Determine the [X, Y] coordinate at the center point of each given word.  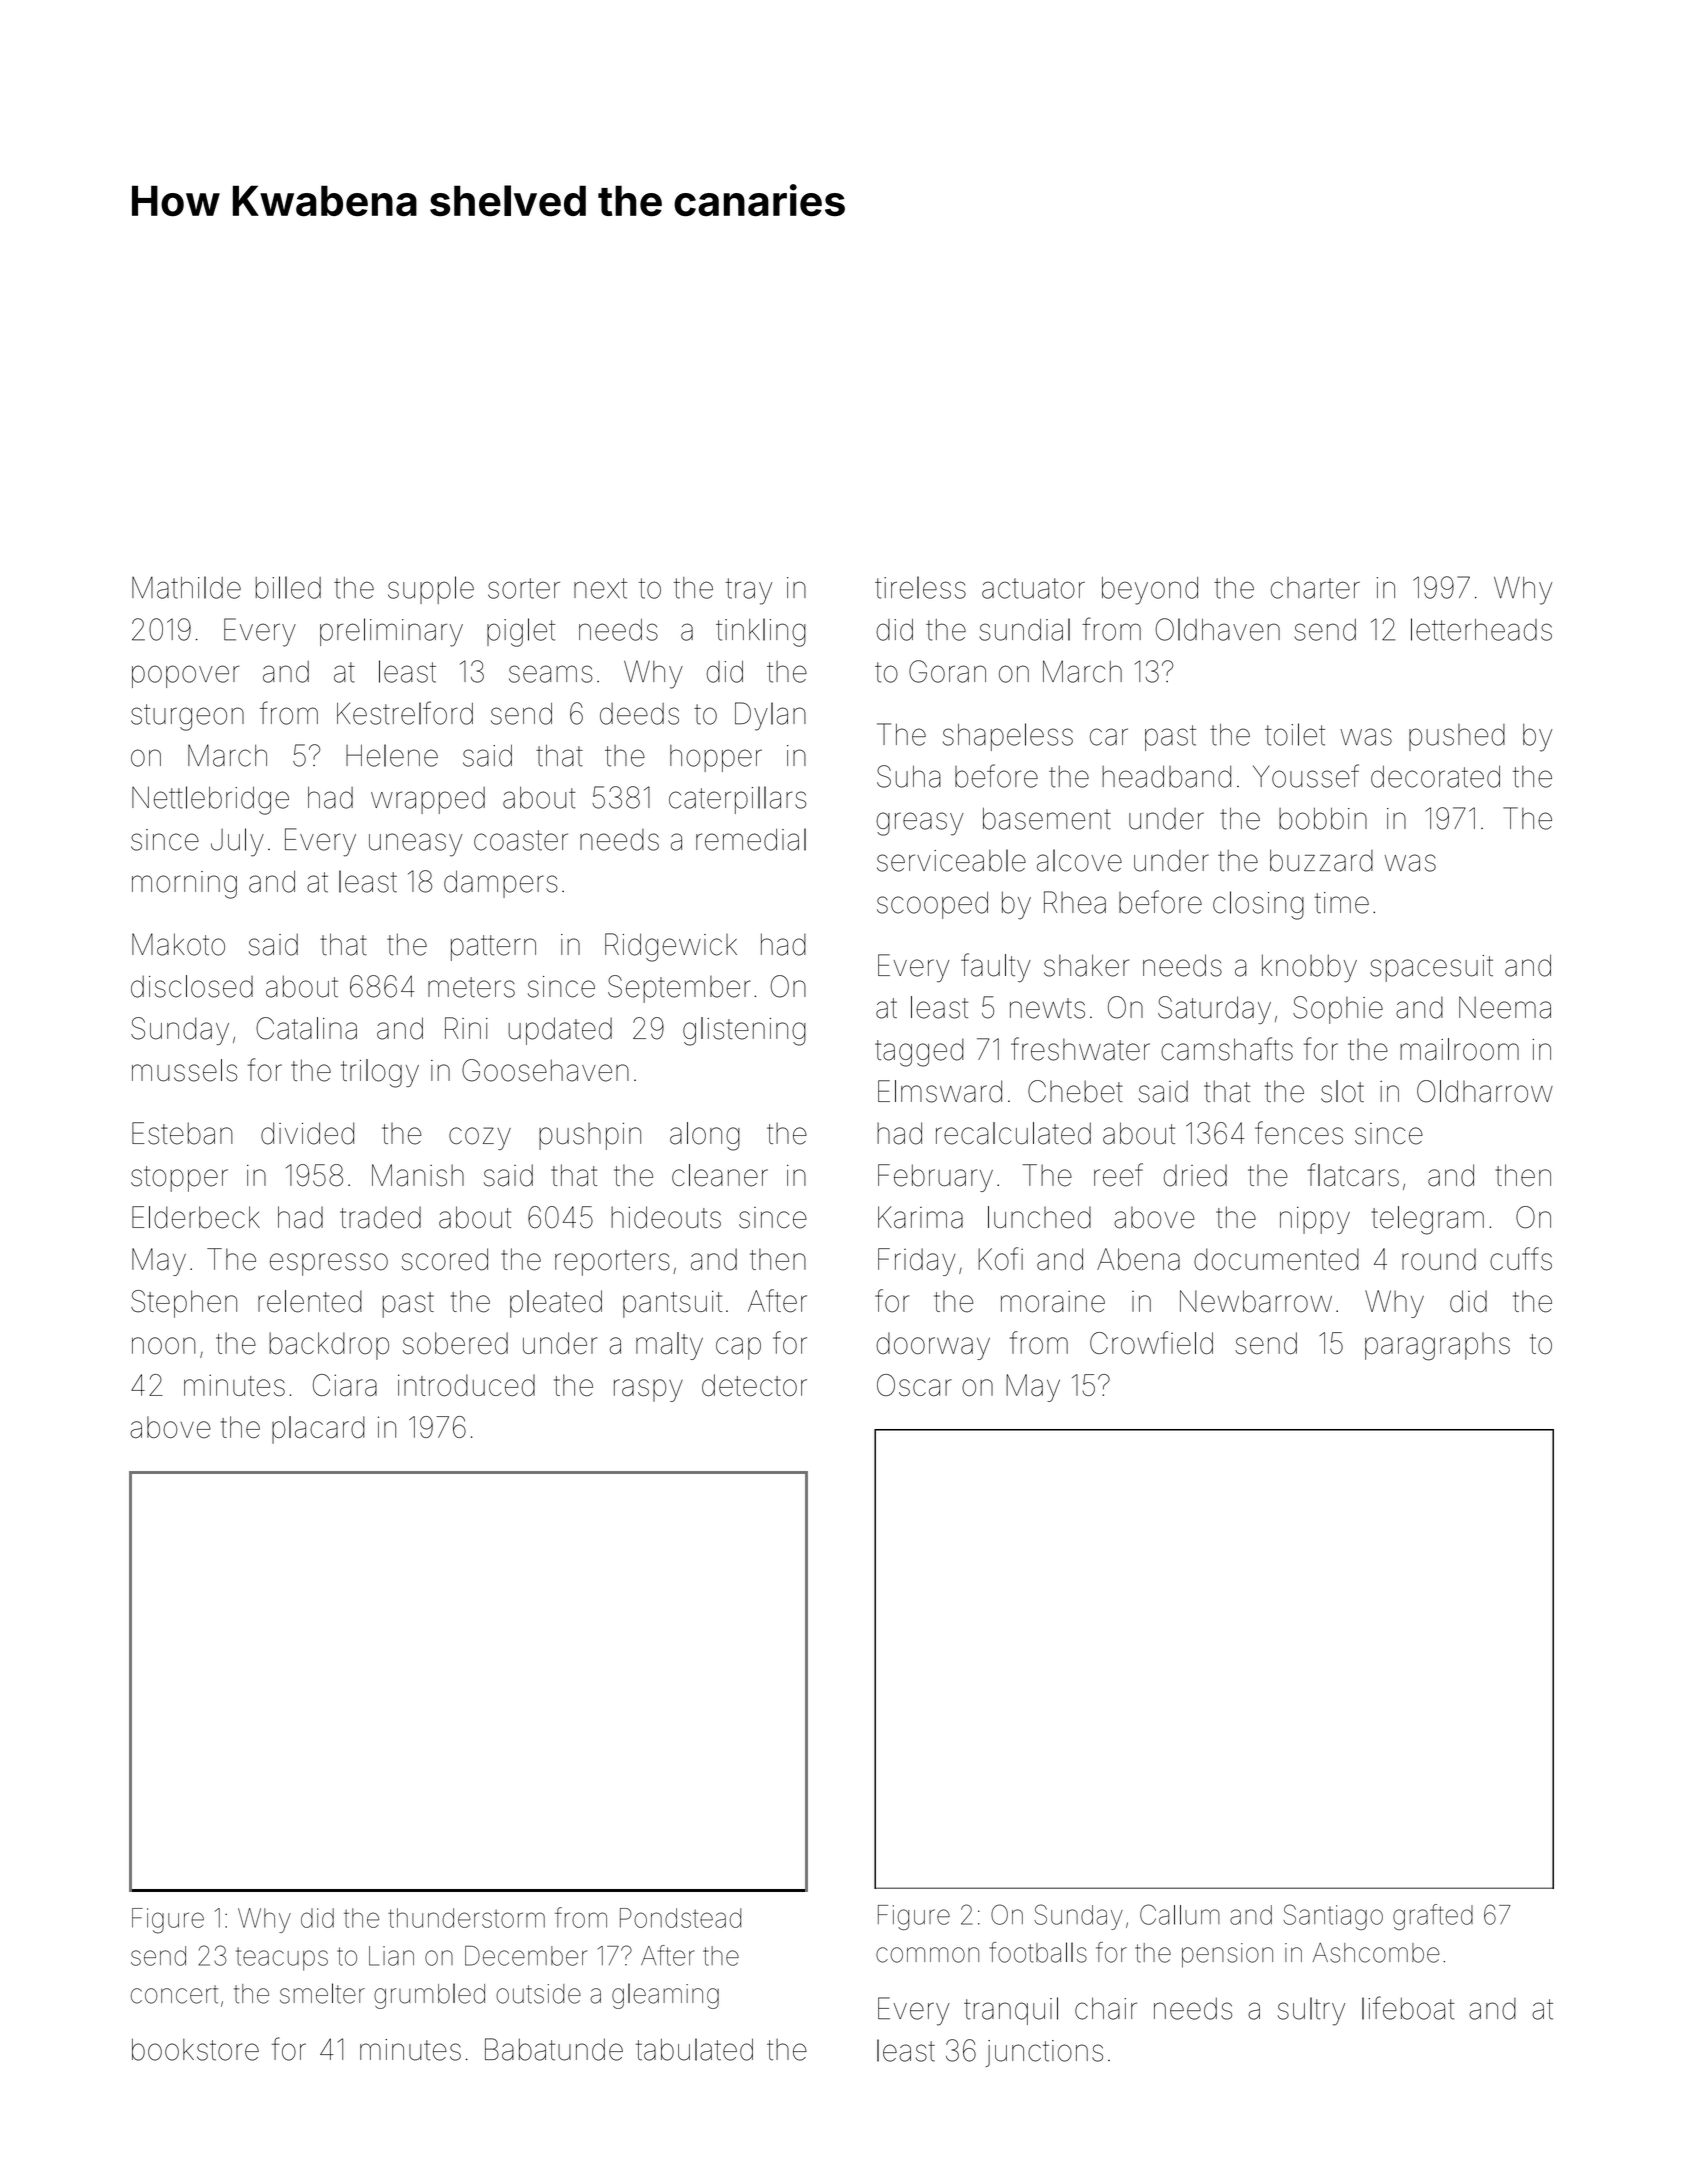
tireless [920, 587]
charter [1315, 588]
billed [288, 587]
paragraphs [1437, 1346]
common [927, 1955]
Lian [391, 1956]
